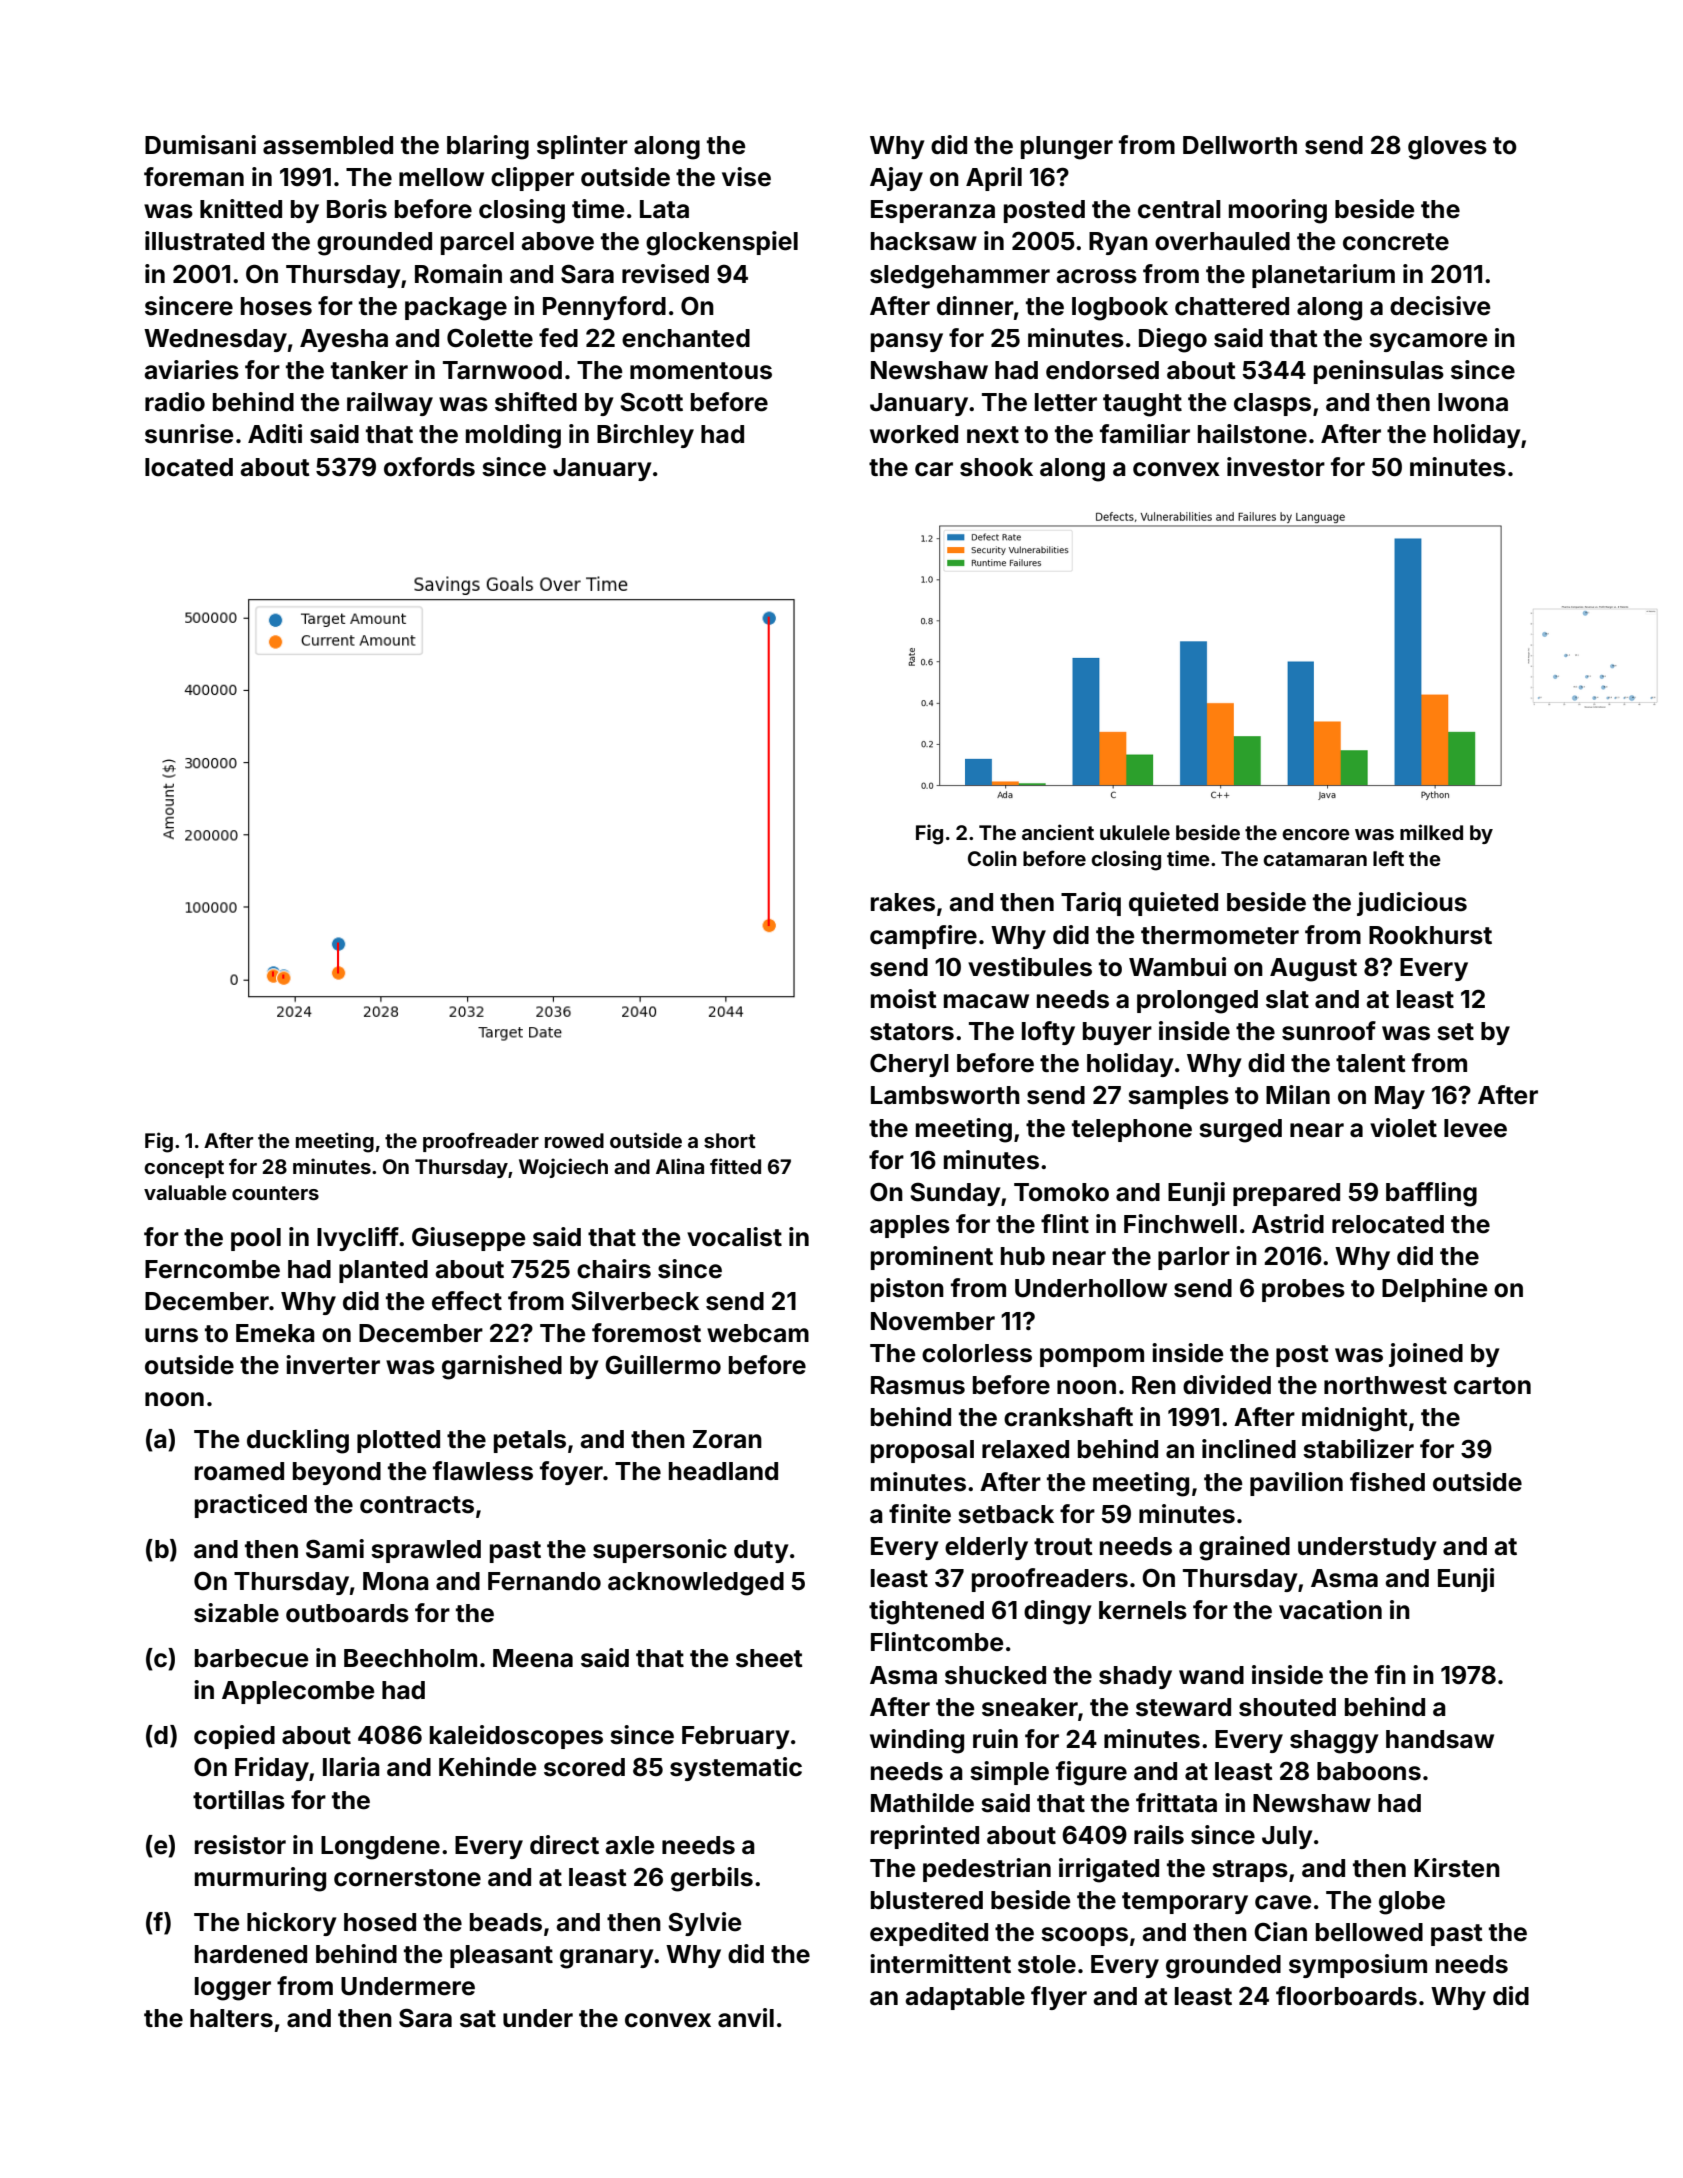 This screenshot has width=1683, height=2178. Describe the element at coordinates (896, 179) in the screenshot. I see `Ajay` at that location.
